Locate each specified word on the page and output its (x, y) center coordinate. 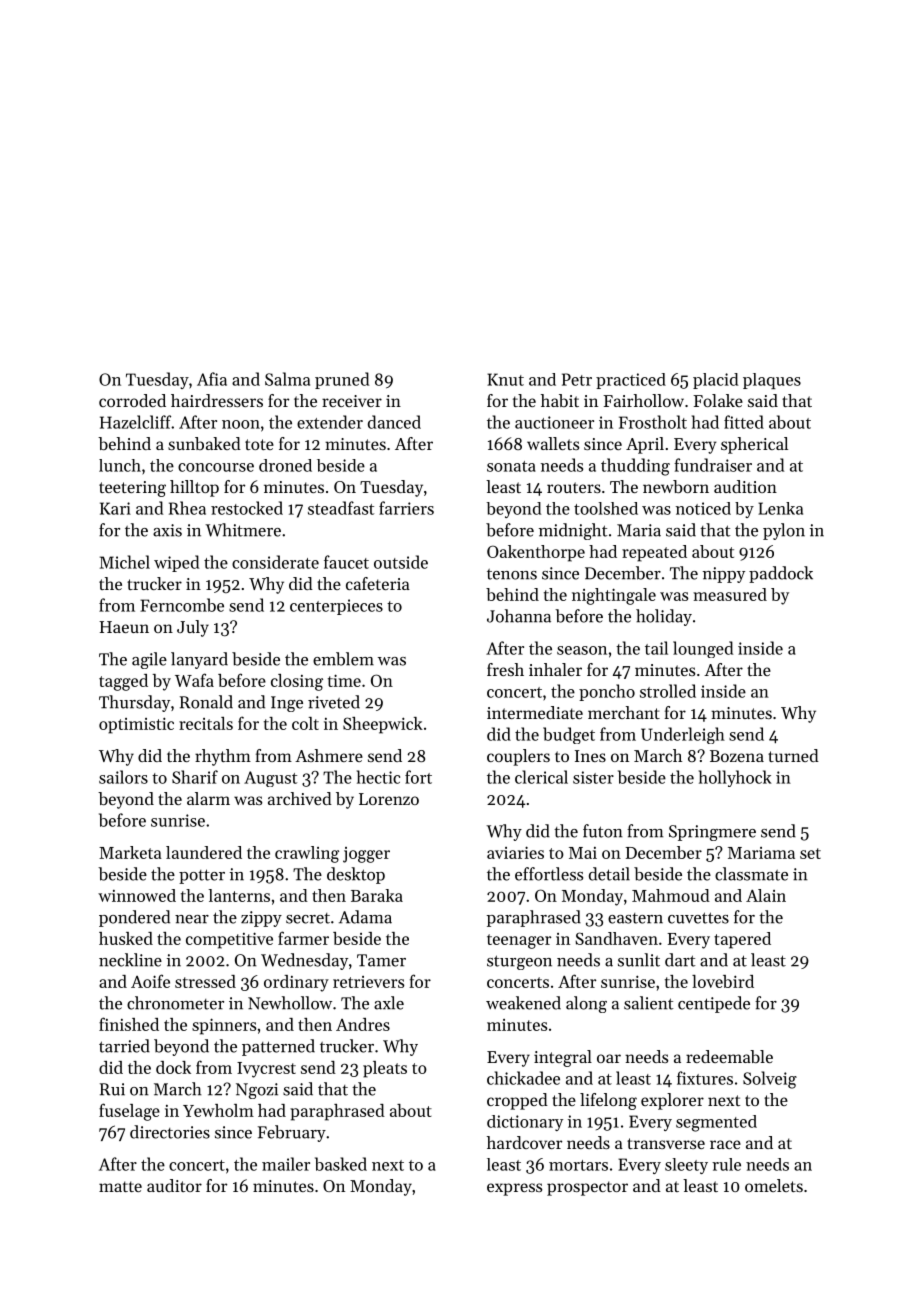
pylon (784, 531)
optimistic (136, 725)
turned (793, 755)
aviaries (515, 852)
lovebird (723, 981)
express (514, 1189)
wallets (553, 443)
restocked (247, 508)
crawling (307, 854)
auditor (174, 1185)
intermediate (535, 712)
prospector (587, 1188)
